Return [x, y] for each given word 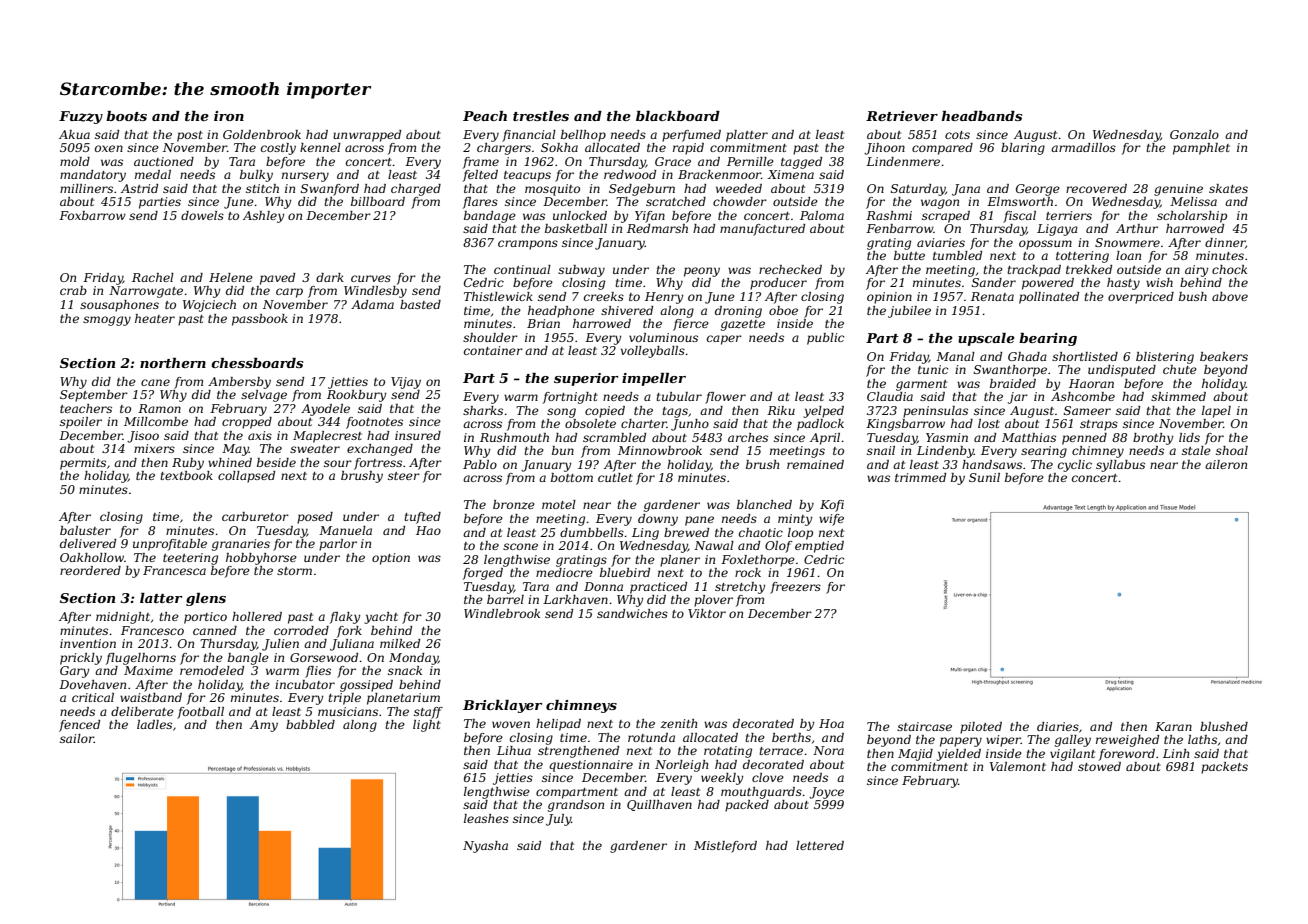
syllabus [1120, 466]
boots [126, 116]
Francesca [174, 570]
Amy [264, 726]
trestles [541, 116]
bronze [514, 504]
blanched [764, 504]
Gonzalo [1194, 134]
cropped [247, 423]
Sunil [984, 477]
